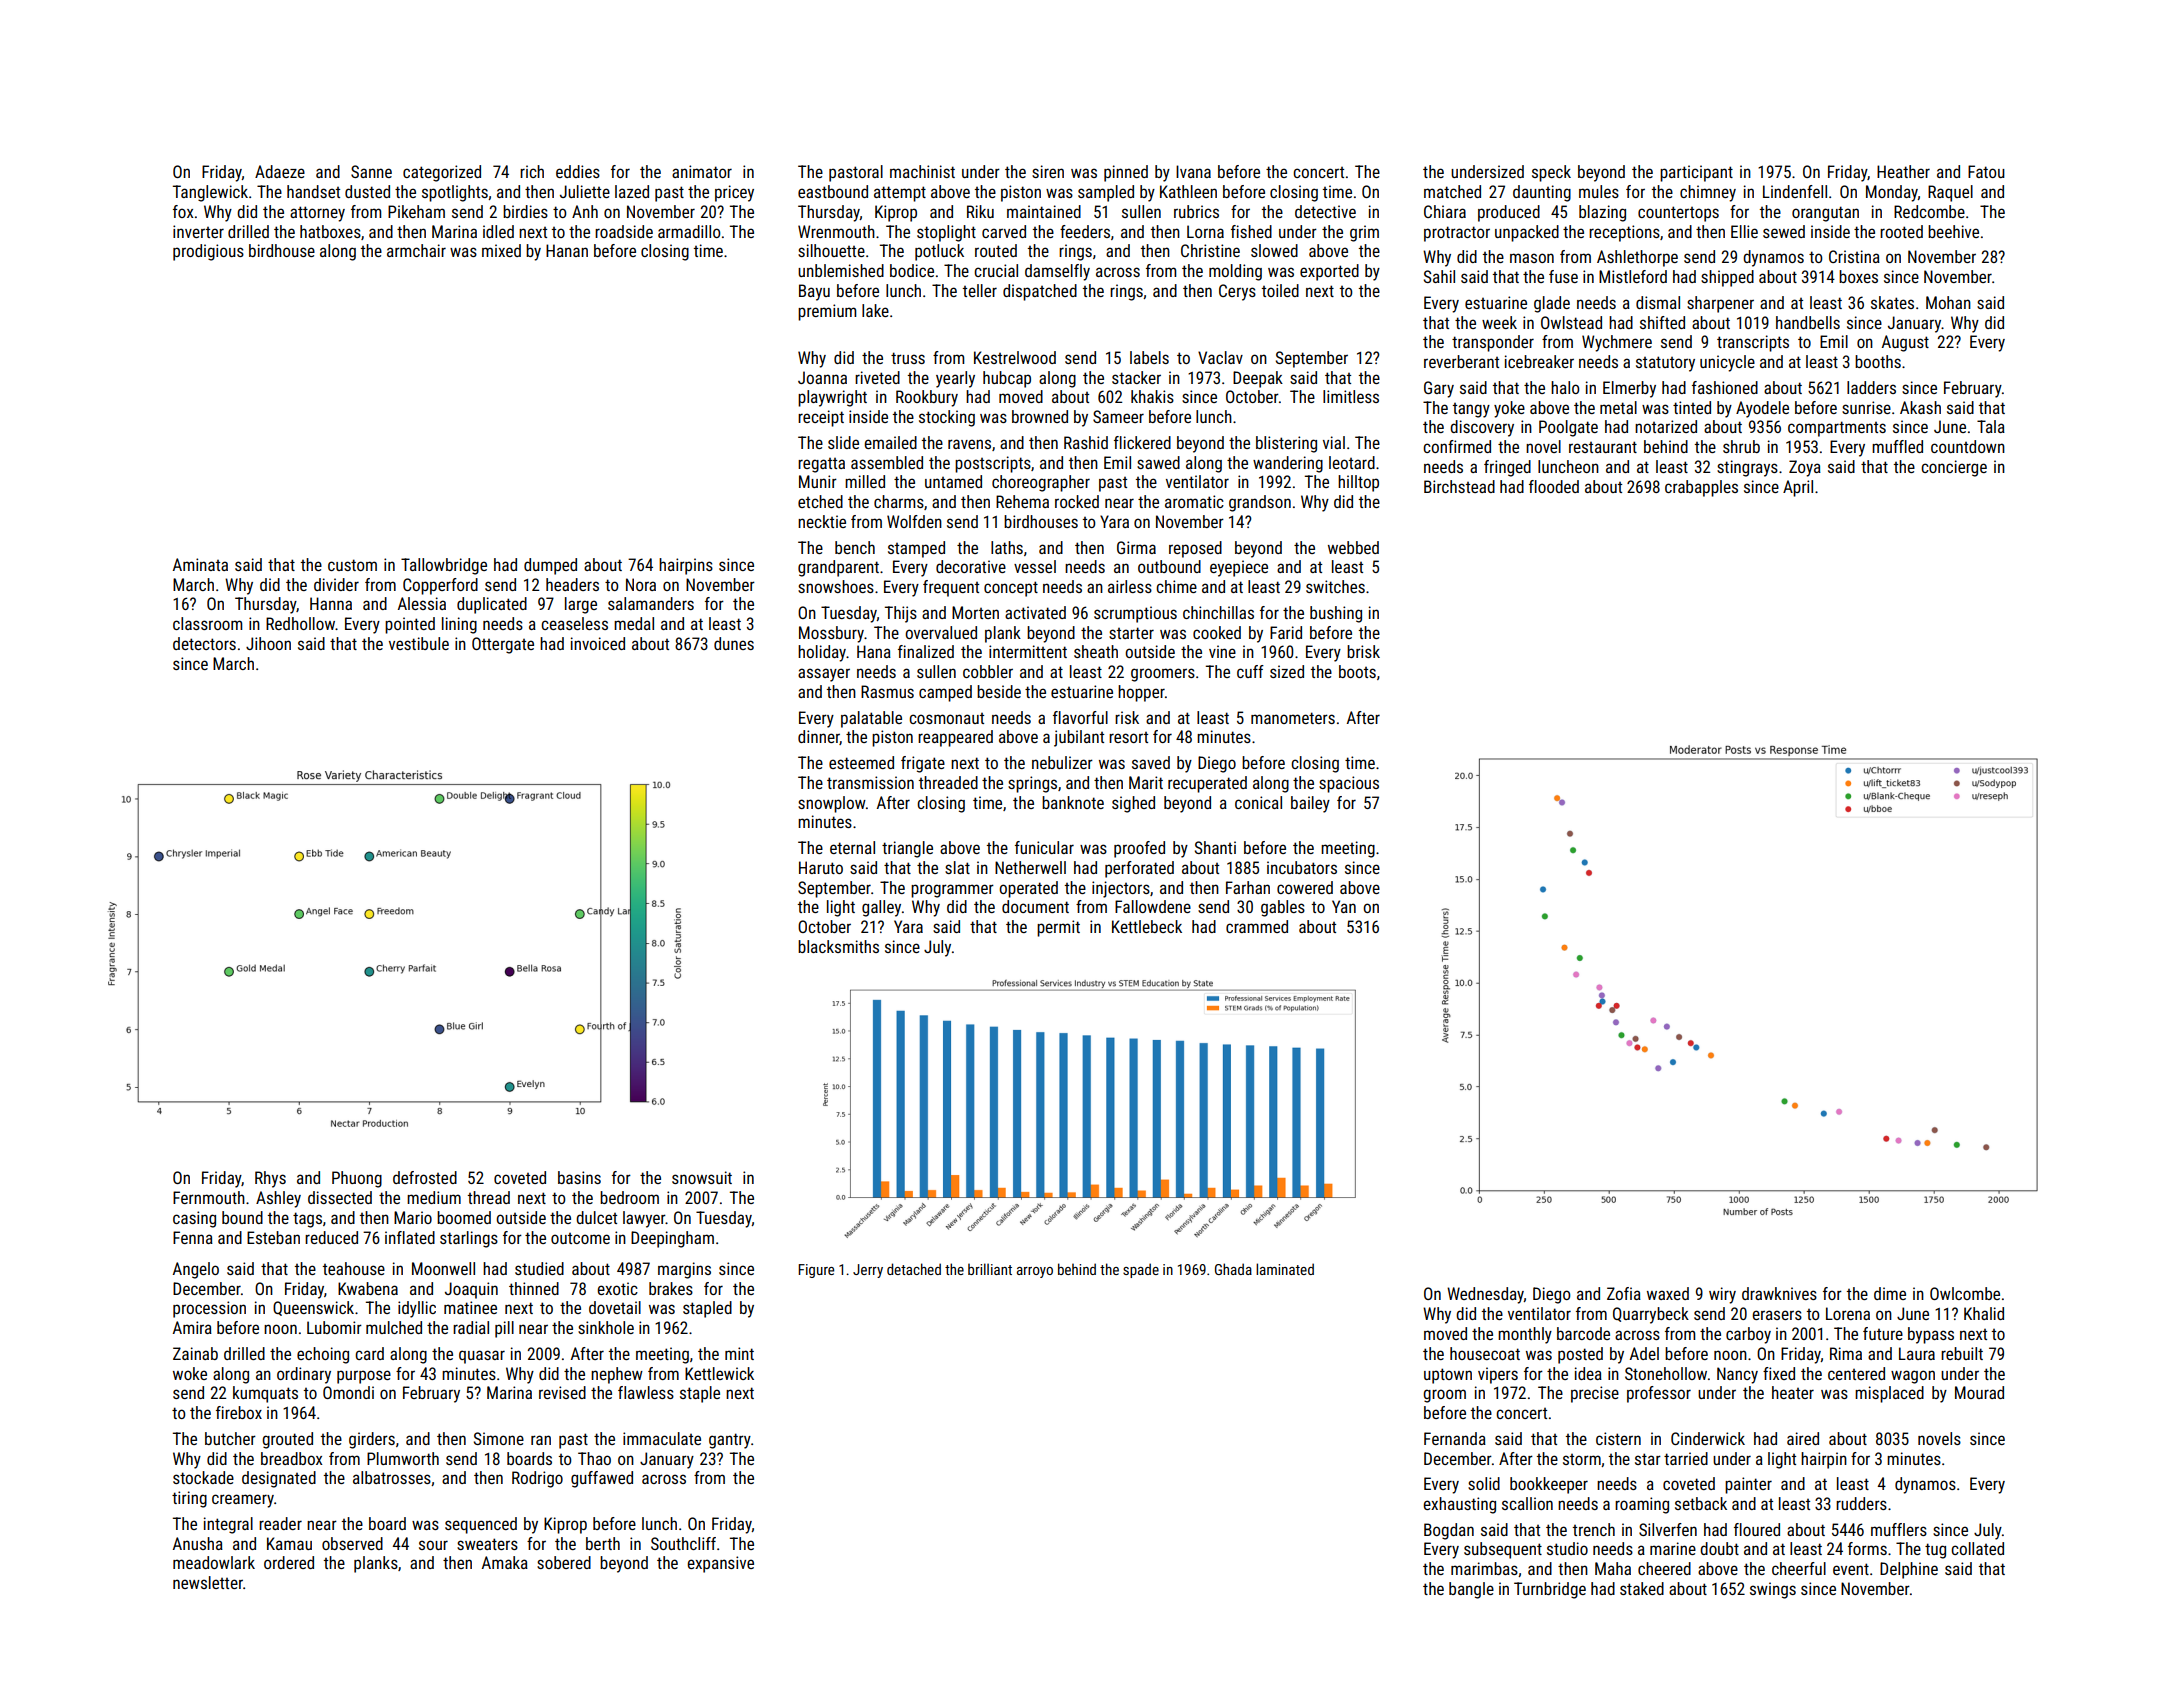 This screenshot has width=2178, height=1683. Describe the element at coordinates (1471, 1590) in the screenshot. I see `bangle` at that location.
